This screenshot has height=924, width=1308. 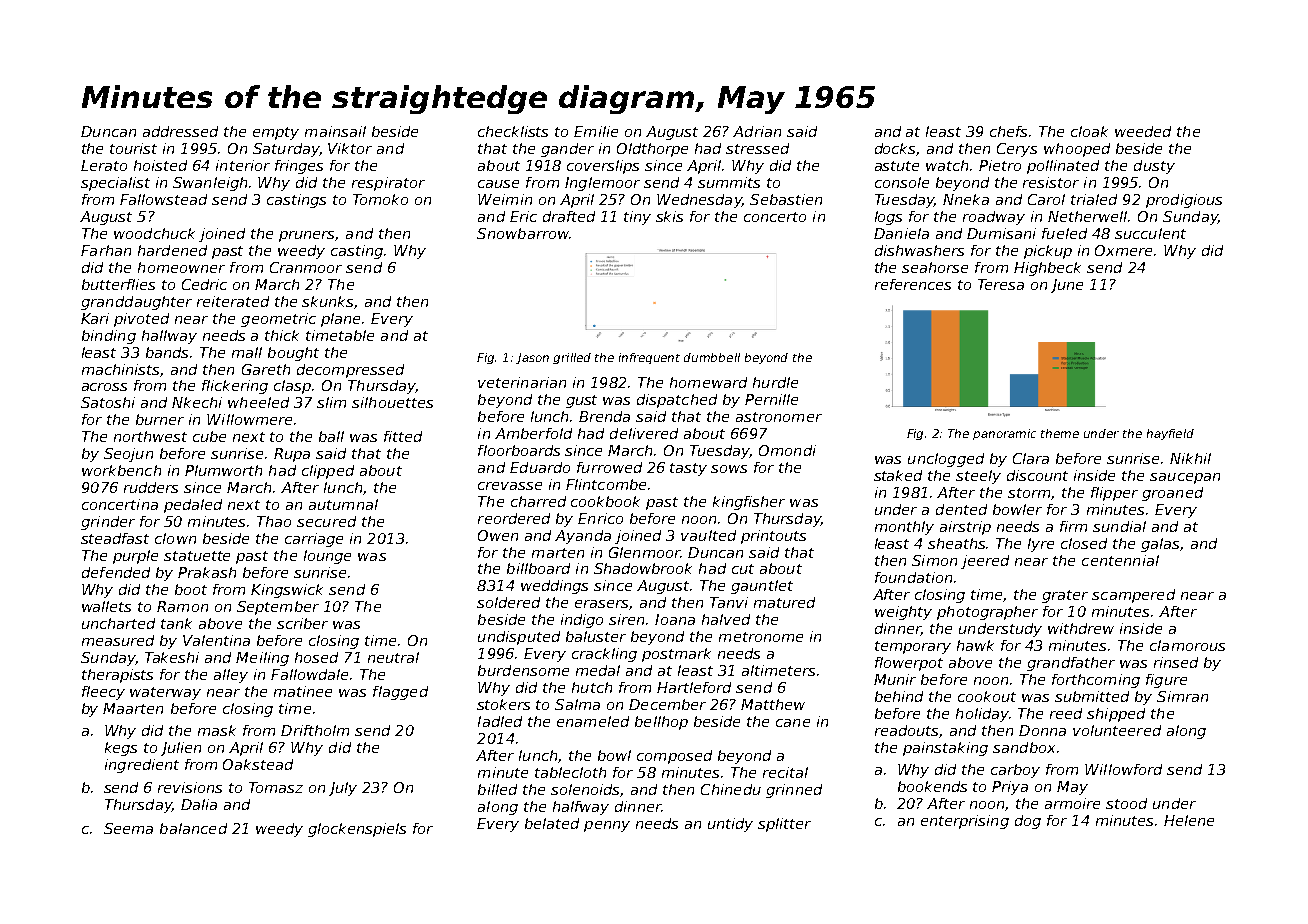 What do you see at coordinates (207, 572) in the screenshot?
I see `Prakash` at bounding box center [207, 572].
